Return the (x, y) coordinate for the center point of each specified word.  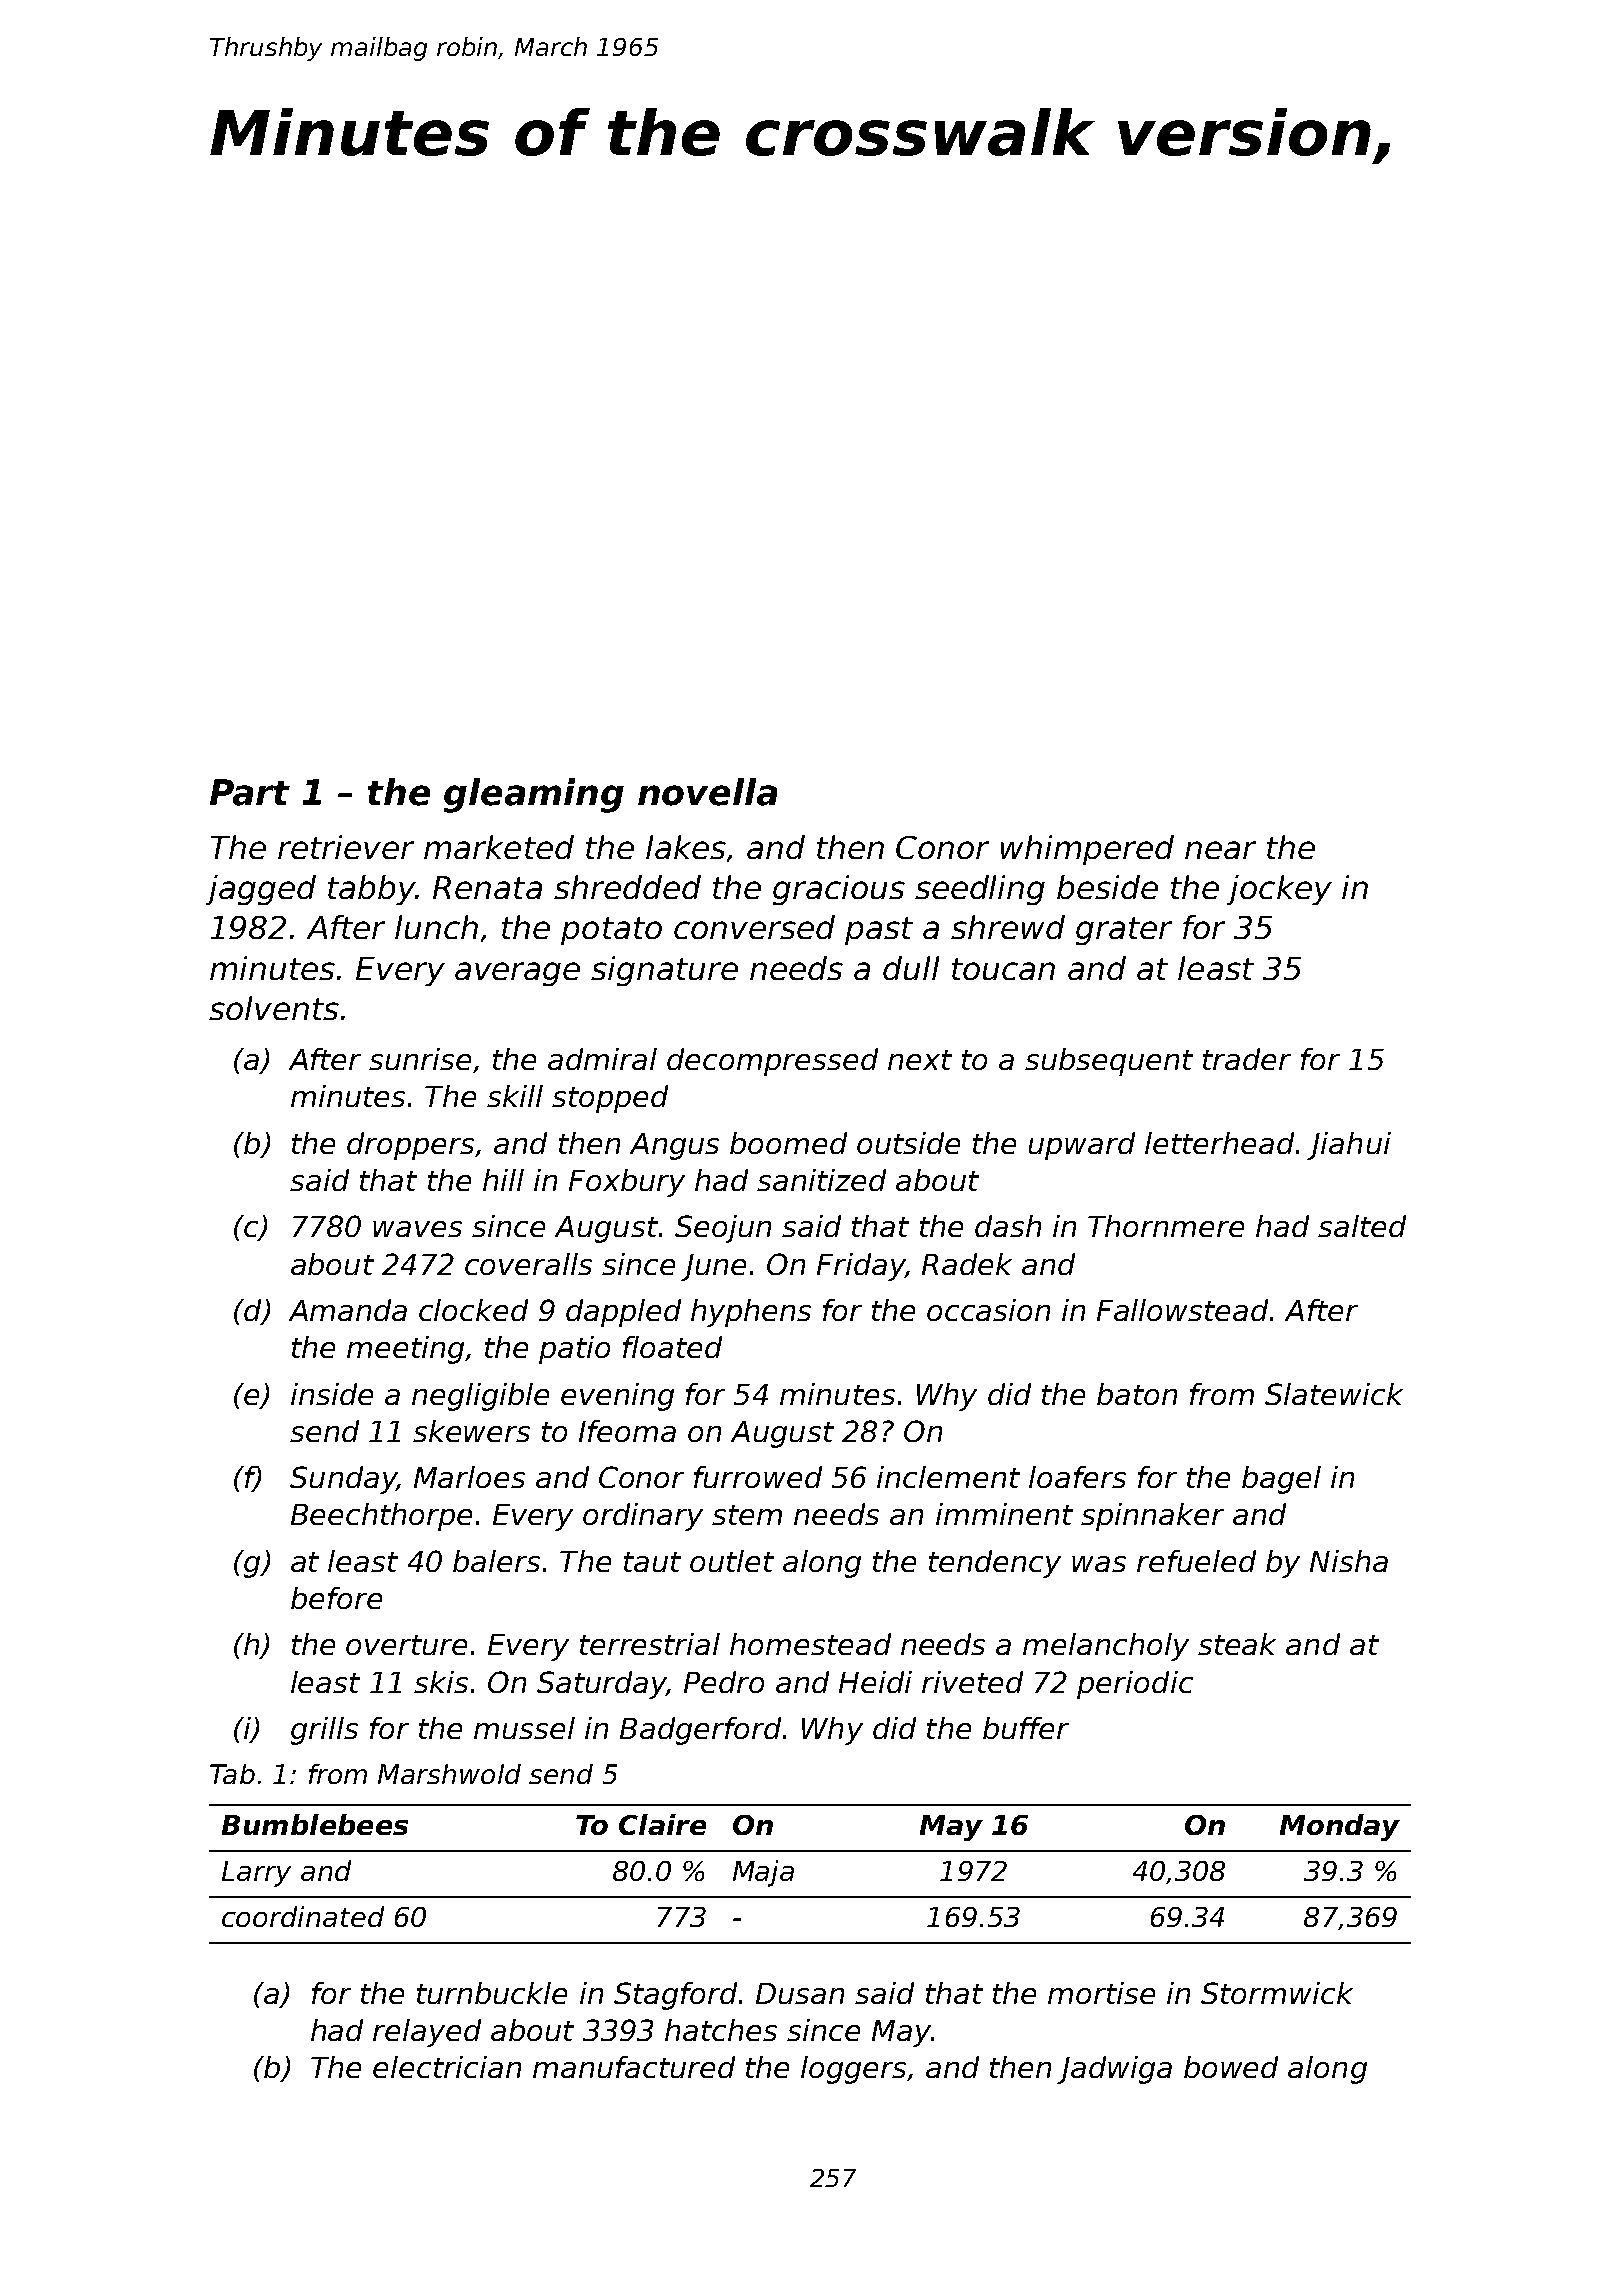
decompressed (772, 1062)
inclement (948, 1477)
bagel (1281, 1480)
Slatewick (1334, 1394)
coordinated (303, 1916)
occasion (988, 1310)
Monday (1340, 1827)
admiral (602, 1059)
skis (441, 1682)
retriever (346, 847)
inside (332, 1394)
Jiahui (1349, 1146)
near (1220, 850)
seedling (980, 890)
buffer (1026, 1728)
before (336, 1598)
